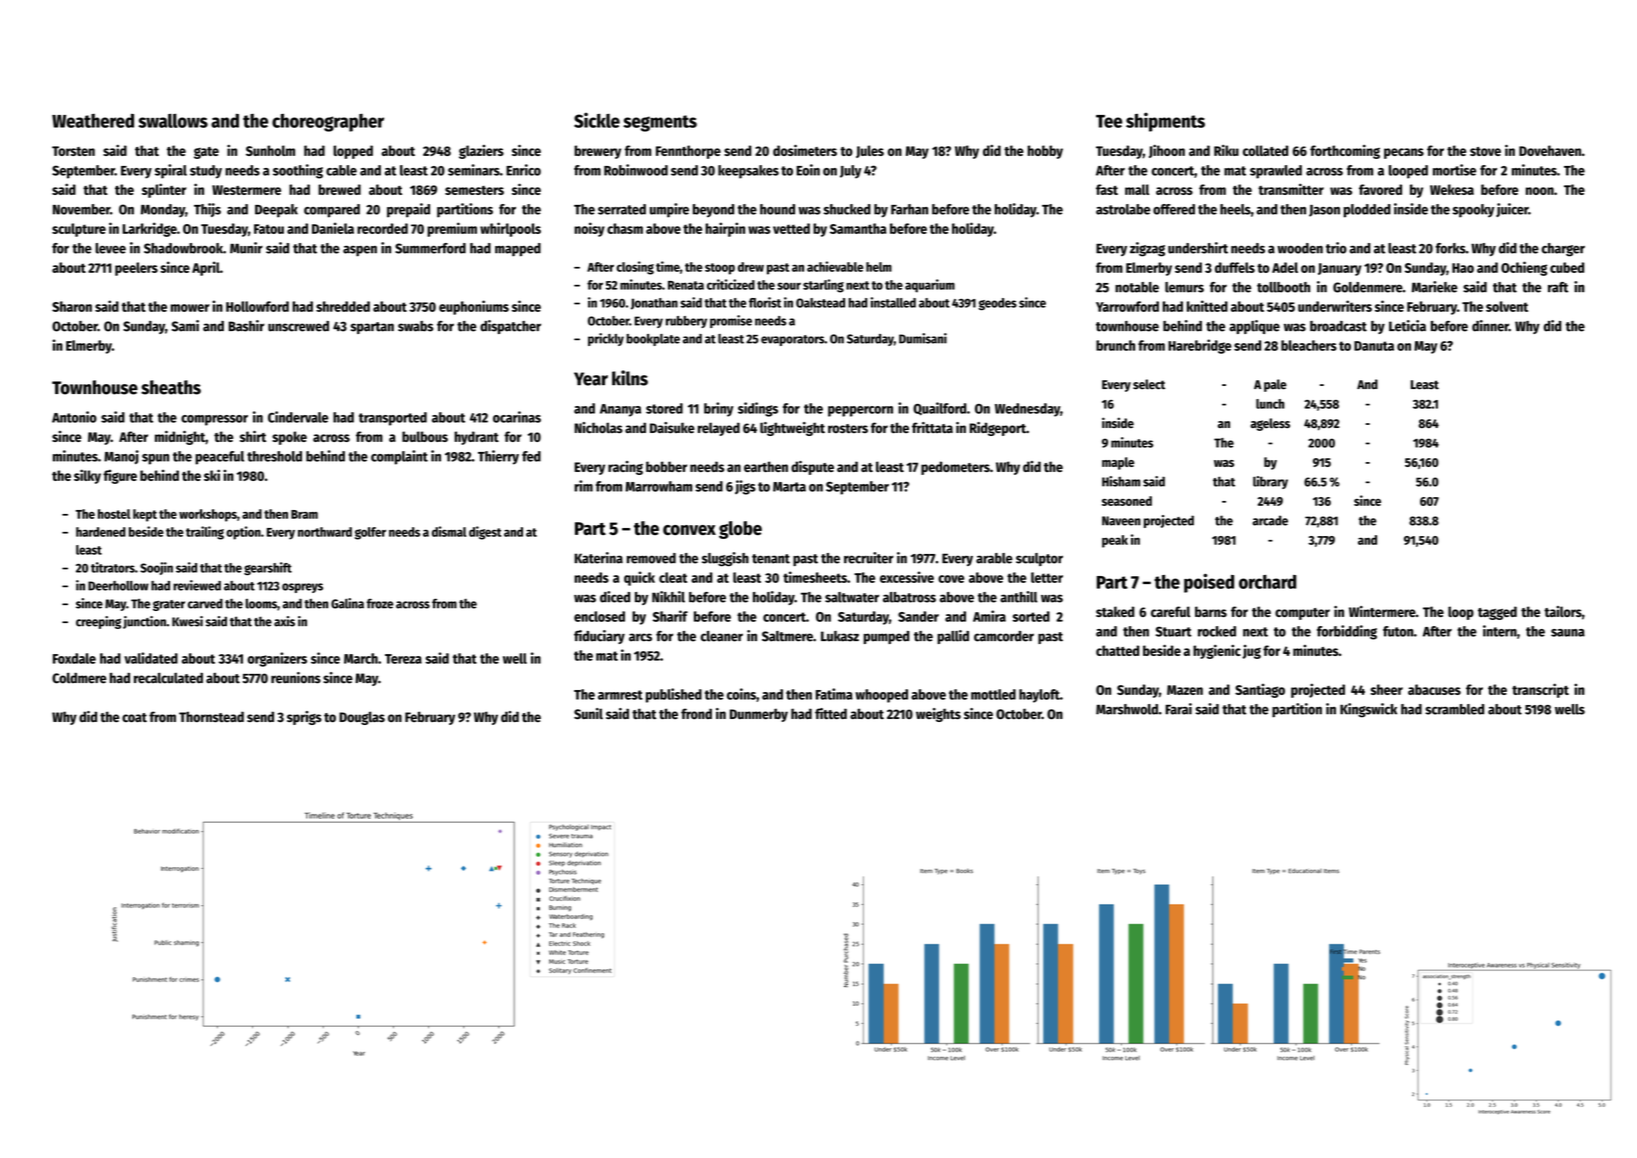 This screenshot has height=1158, width=1637. Describe the element at coordinates (938, 715) in the screenshot. I see `weights` at that location.
